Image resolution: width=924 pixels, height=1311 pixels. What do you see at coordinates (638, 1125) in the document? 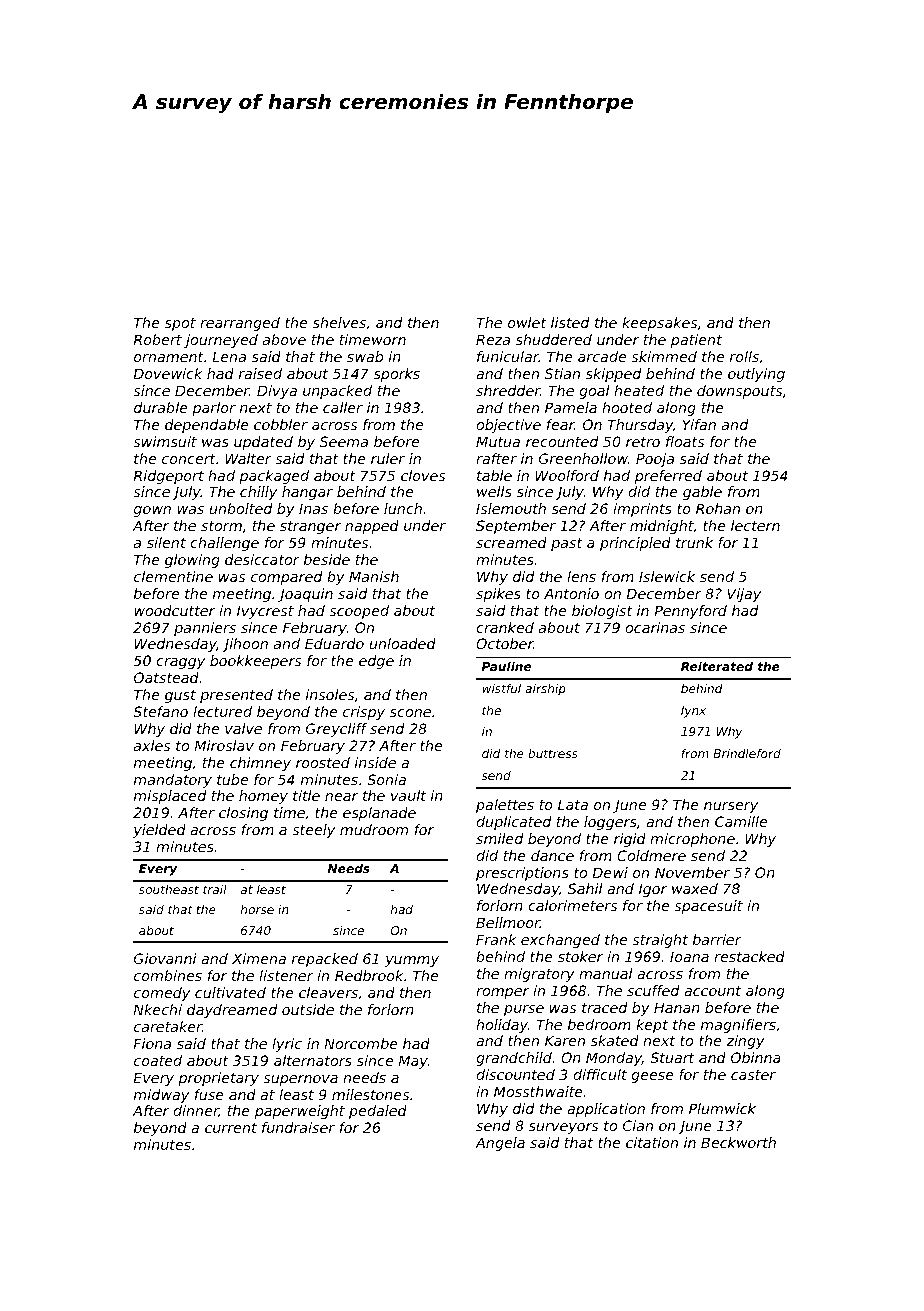
I see `Cian` at bounding box center [638, 1125].
